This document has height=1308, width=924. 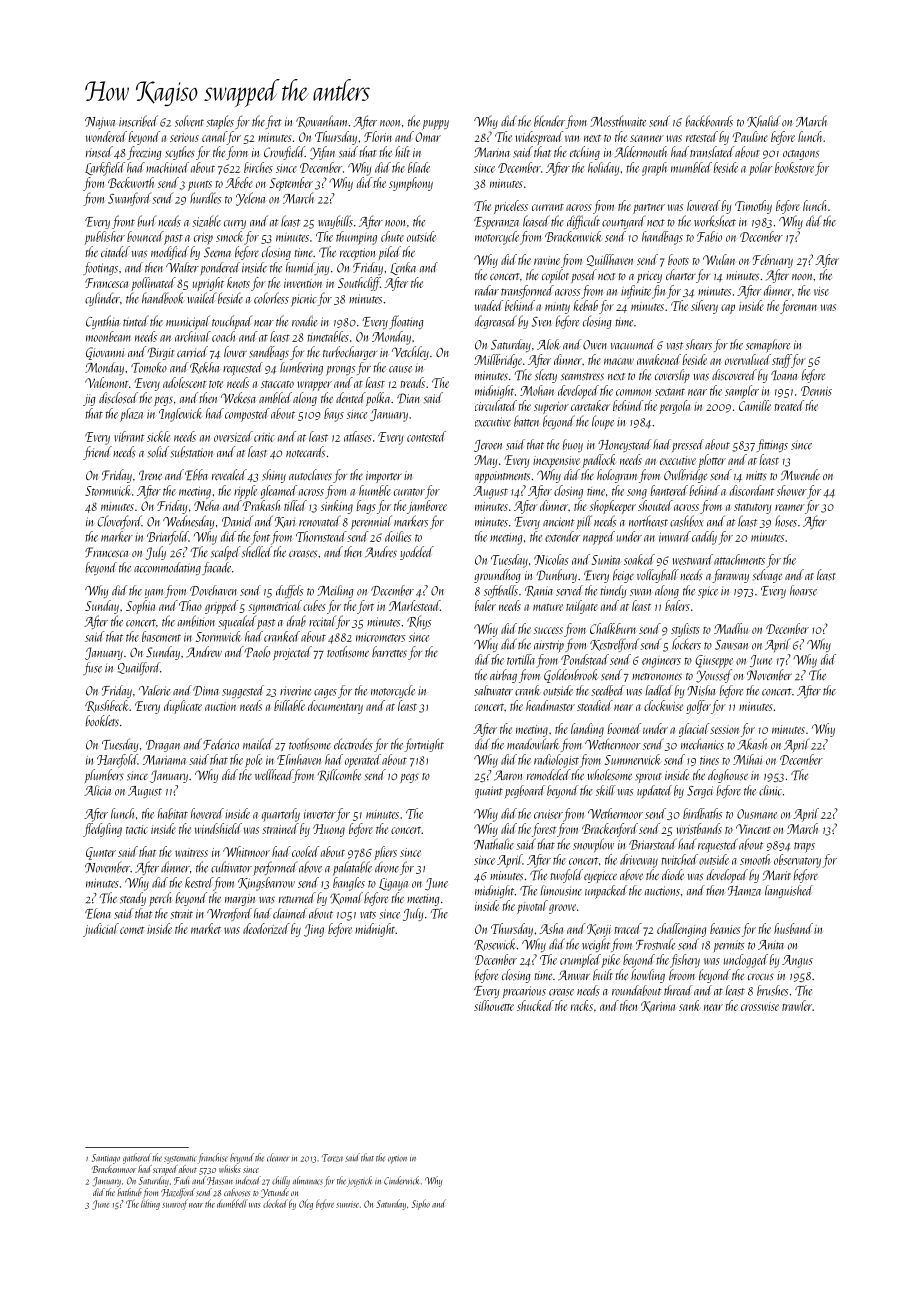 What do you see at coordinates (398, 536) in the document?
I see `doilies` at bounding box center [398, 536].
